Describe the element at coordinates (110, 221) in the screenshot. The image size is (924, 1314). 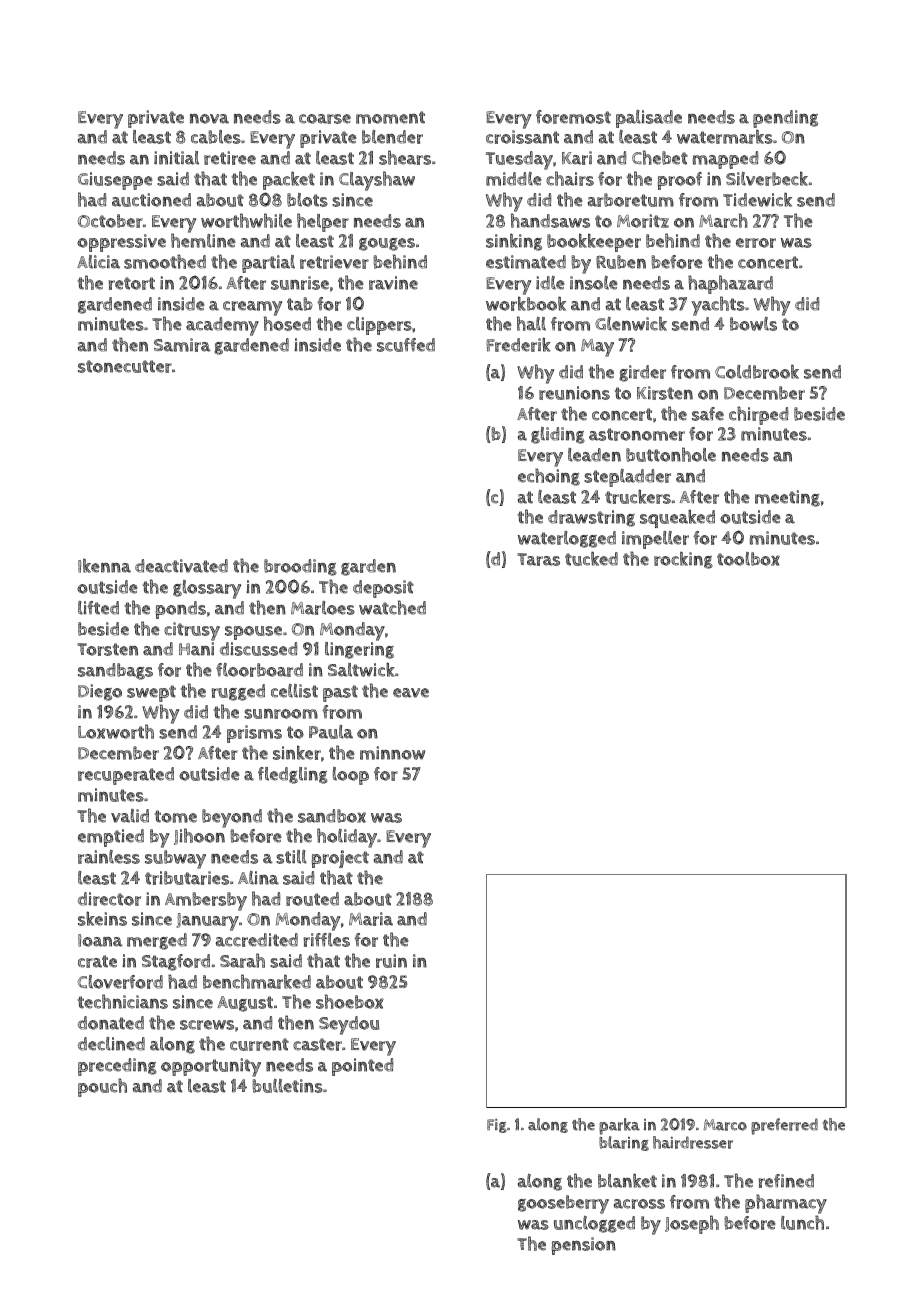
I see `October` at that location.
